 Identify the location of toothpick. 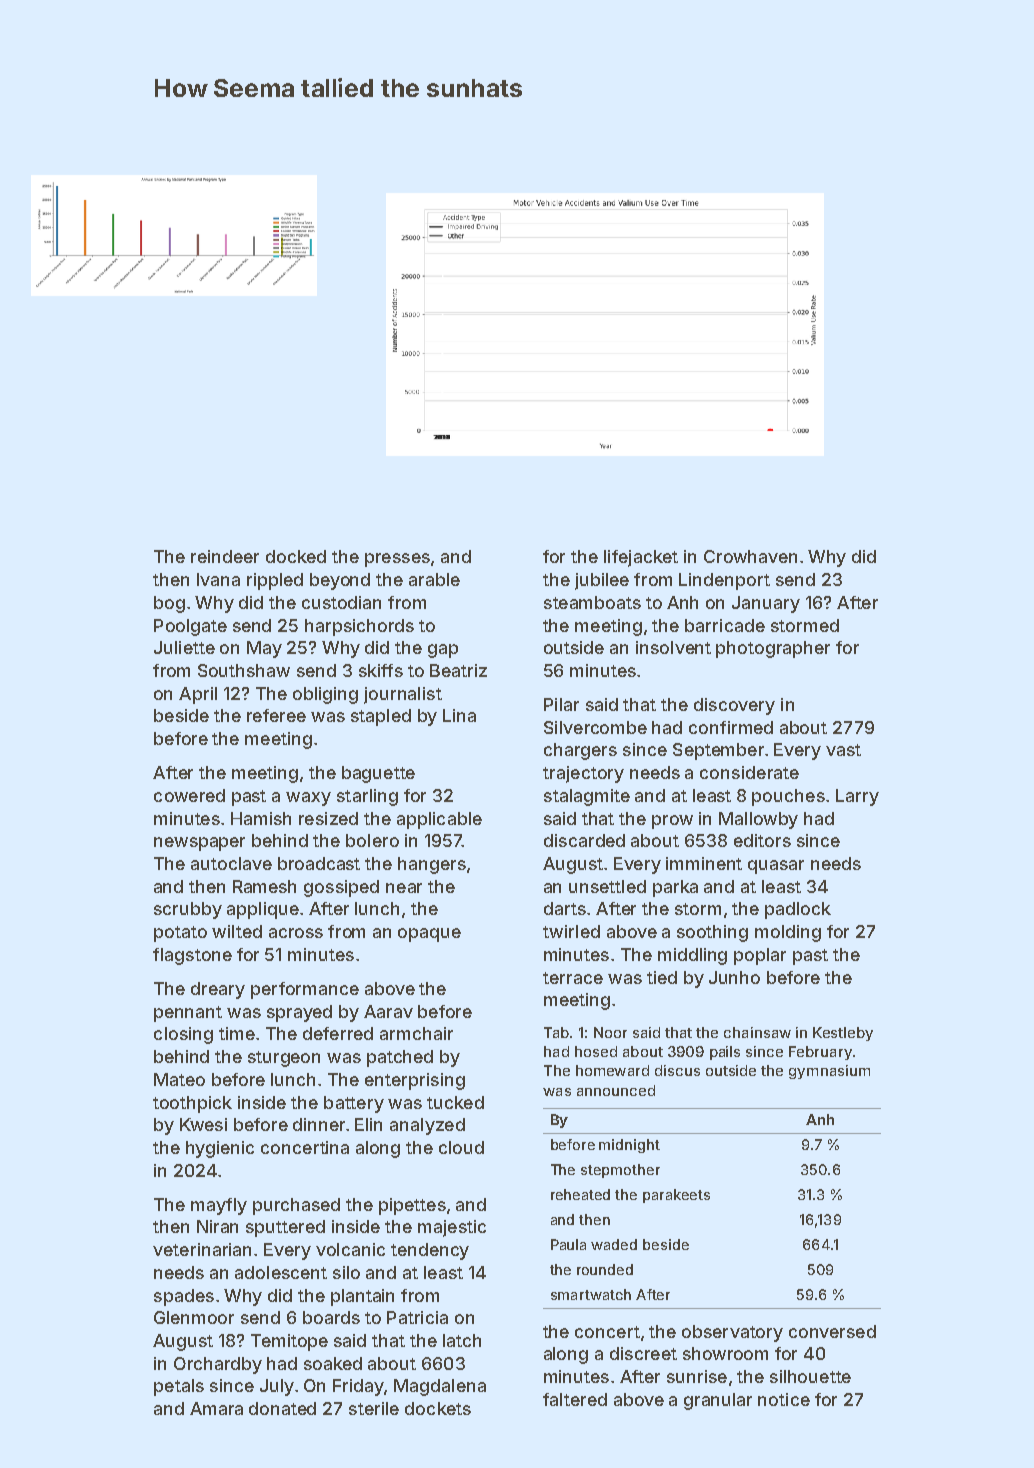
(192, 1104).
